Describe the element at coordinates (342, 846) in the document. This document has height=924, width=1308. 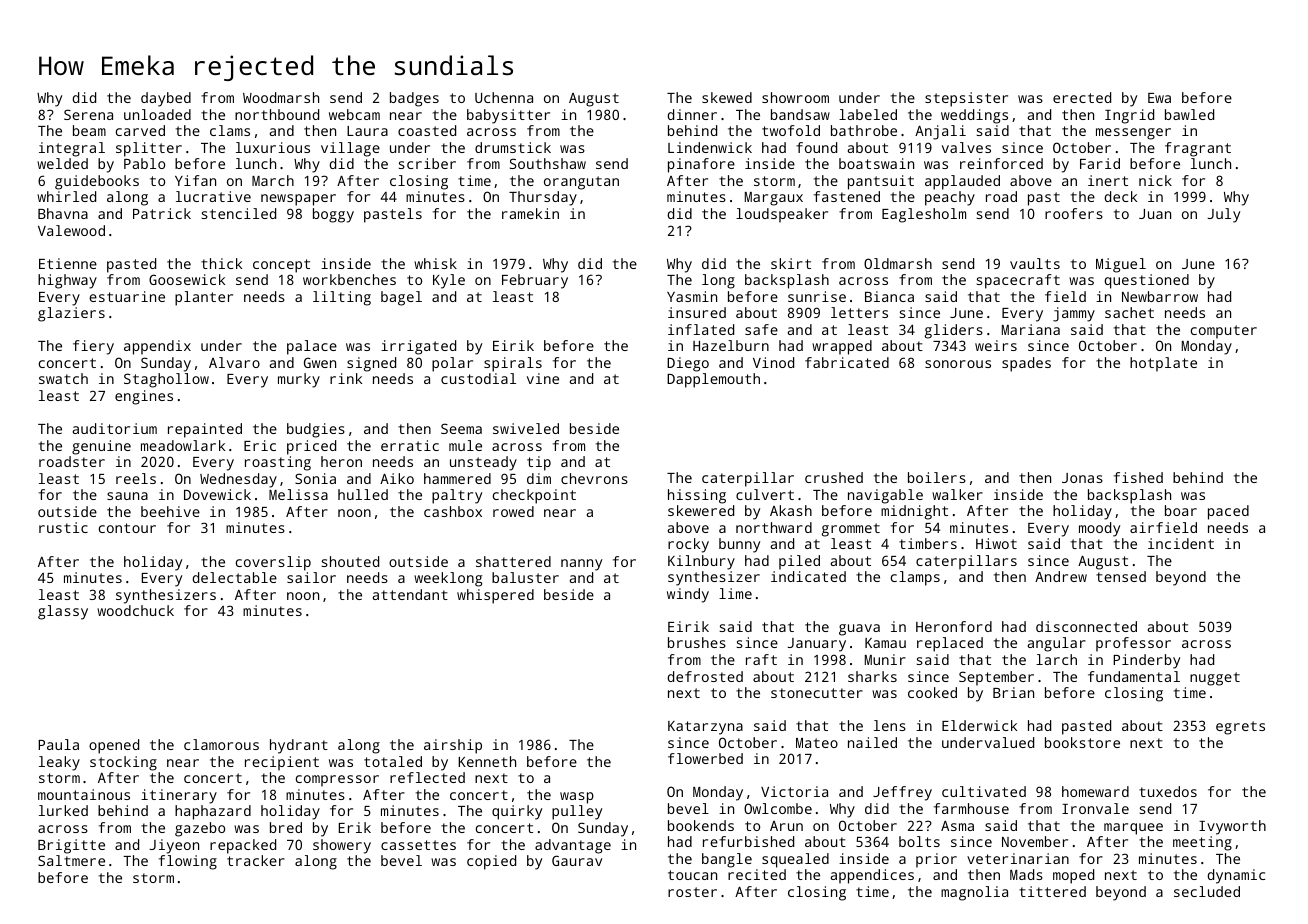
I see `showery` at that location.
